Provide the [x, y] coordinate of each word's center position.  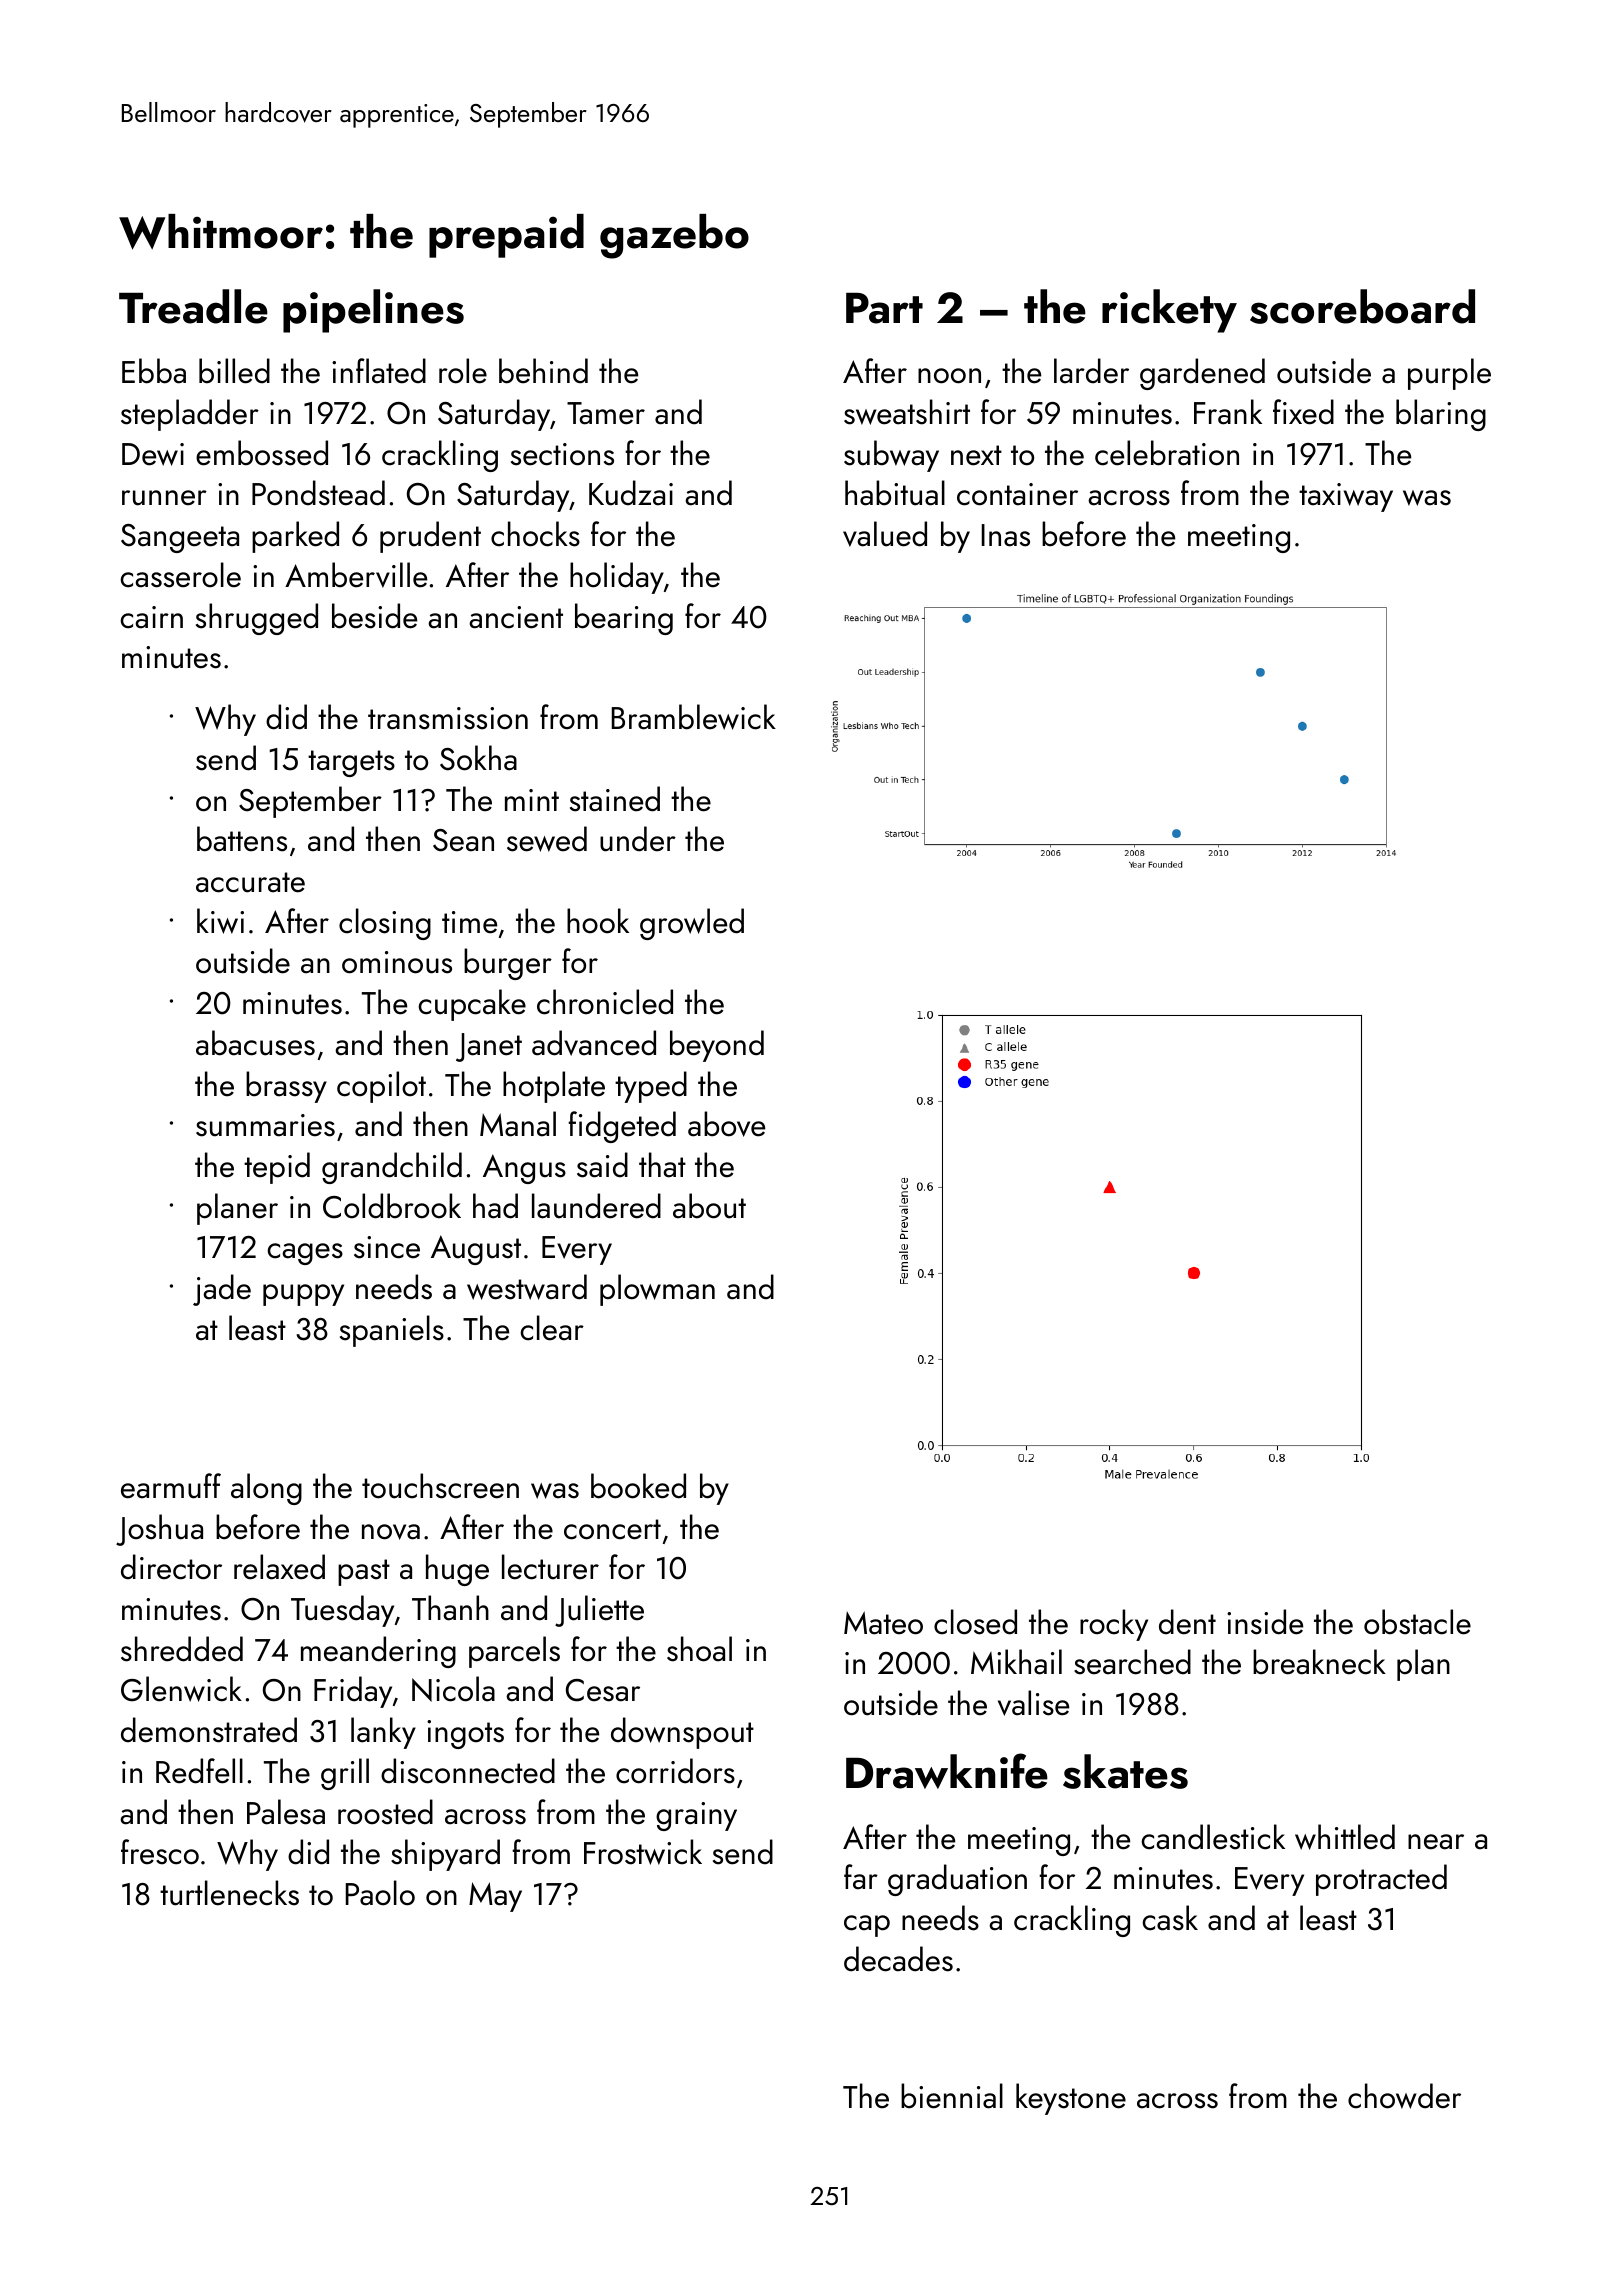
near [1436, 1842]
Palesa [286, 1812]
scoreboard [1362, 306]
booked [638, 1486]
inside [1265, 1622]
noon [949, 376]
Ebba [154, 371]
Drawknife [947, 1771]
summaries [265, 1125]
